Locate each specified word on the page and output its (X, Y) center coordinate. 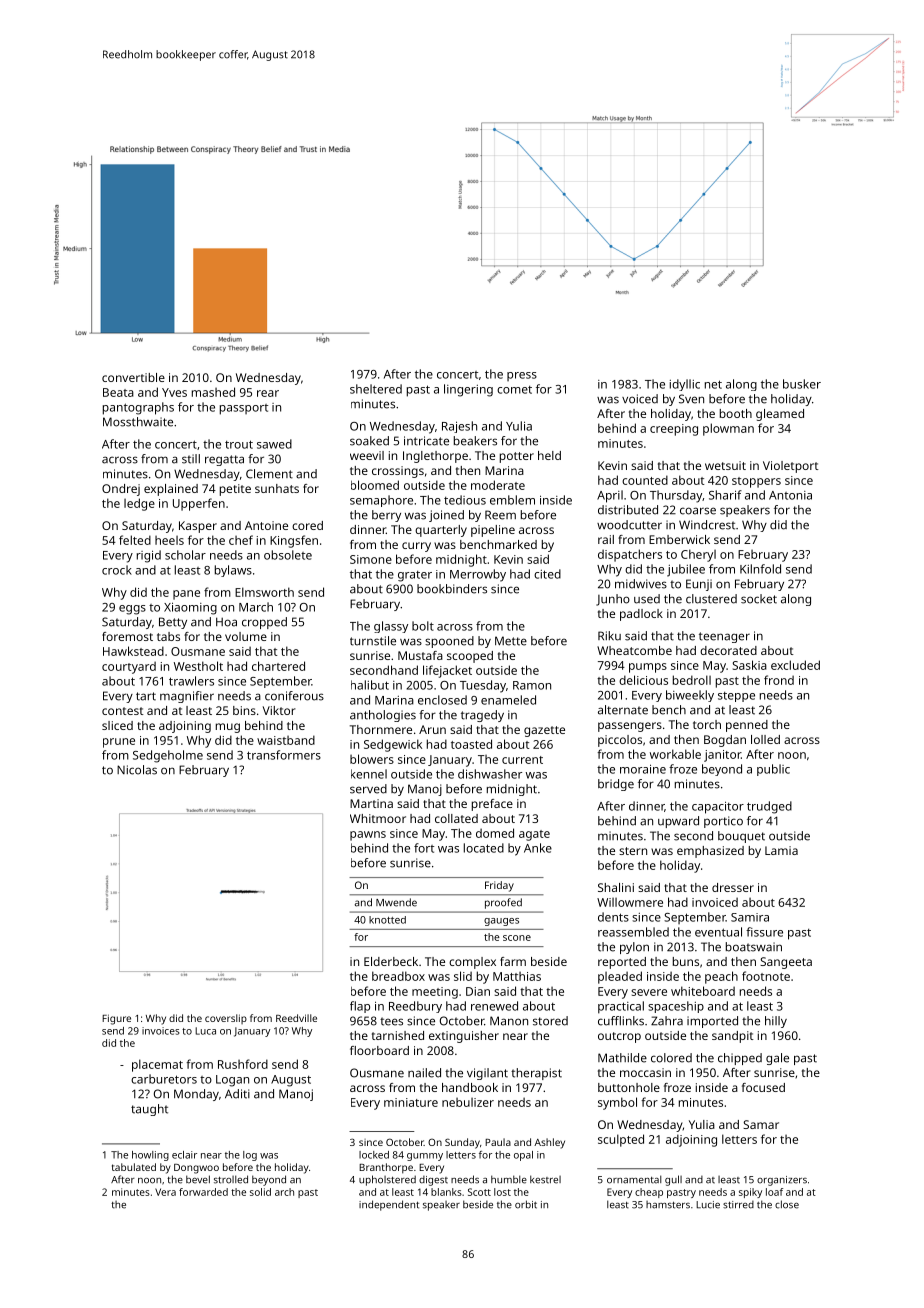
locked (374, 1155)
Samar (761, 1124)
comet (514, 390)
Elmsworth (264, 592)
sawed (274, 444)
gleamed (780, 415)
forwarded (203, 1192)
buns (686, 961)
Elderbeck (391, 961)
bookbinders (452, 589)
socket (759, 599)
